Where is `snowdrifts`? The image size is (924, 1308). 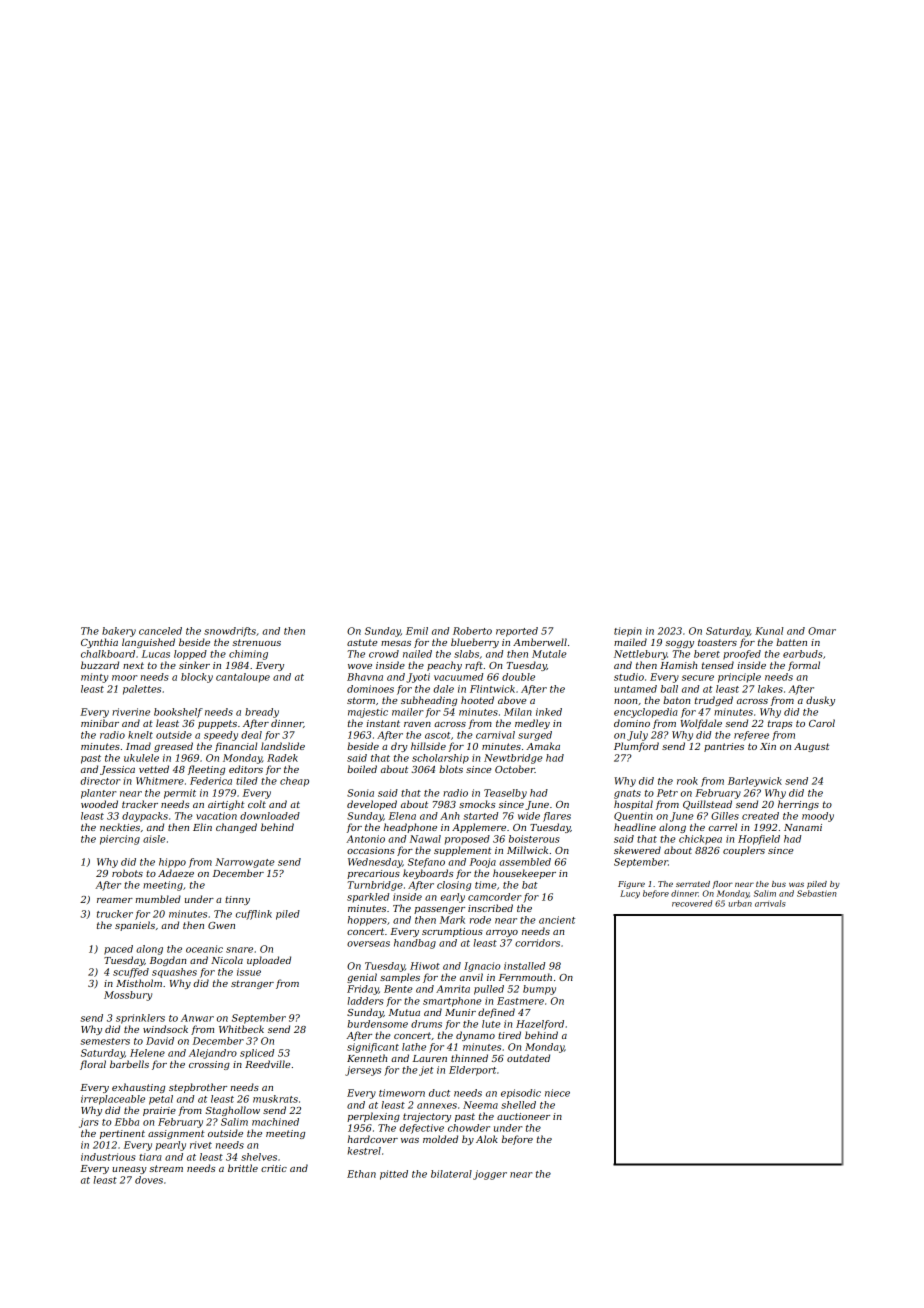 snowdrifts is located at coordinates (230, 632).
